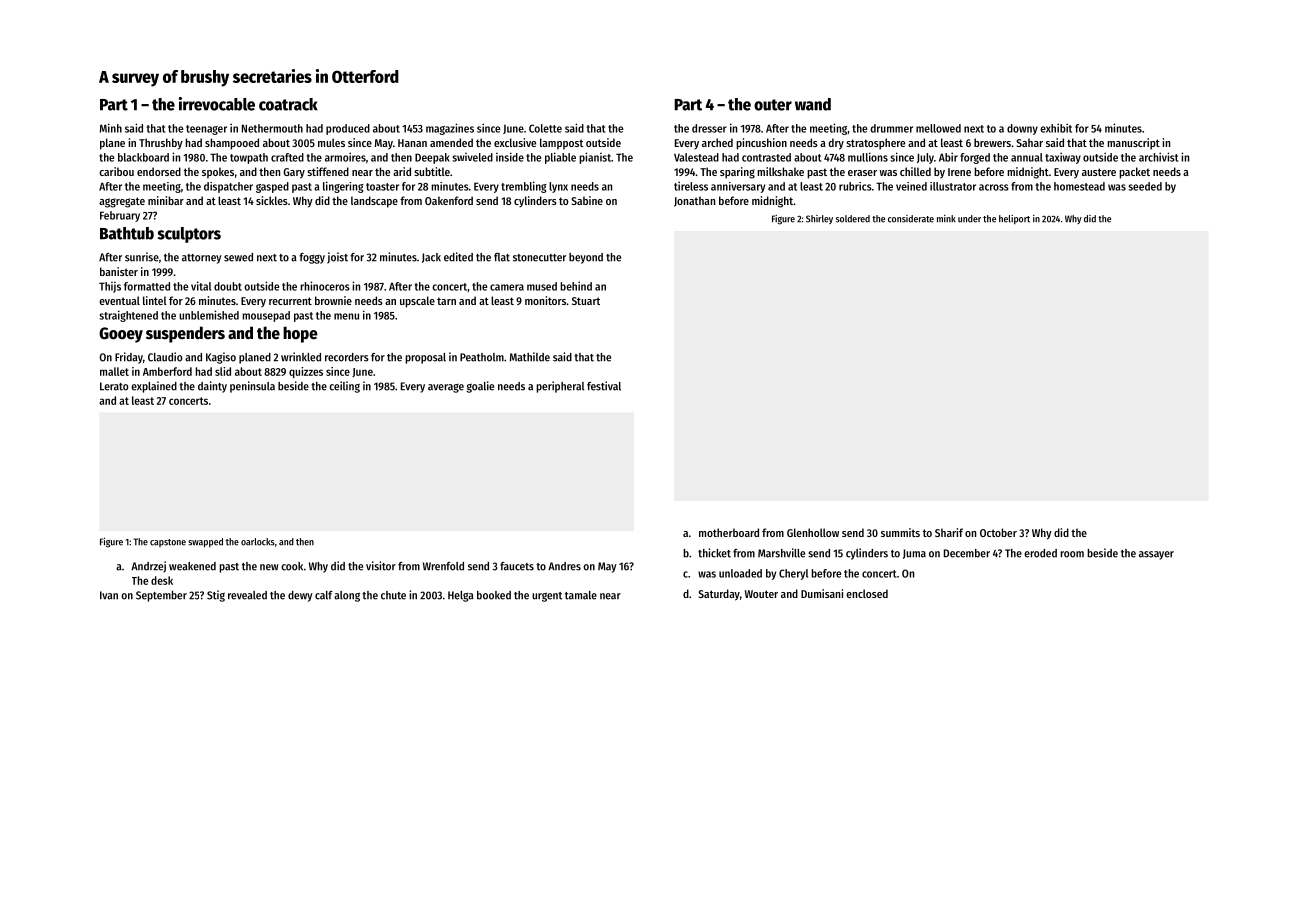 The height and width of the page is (924, 1308). What do you see at coordinates (998, 532) in the page?
I see `October` at bounding box center [998, 532].
